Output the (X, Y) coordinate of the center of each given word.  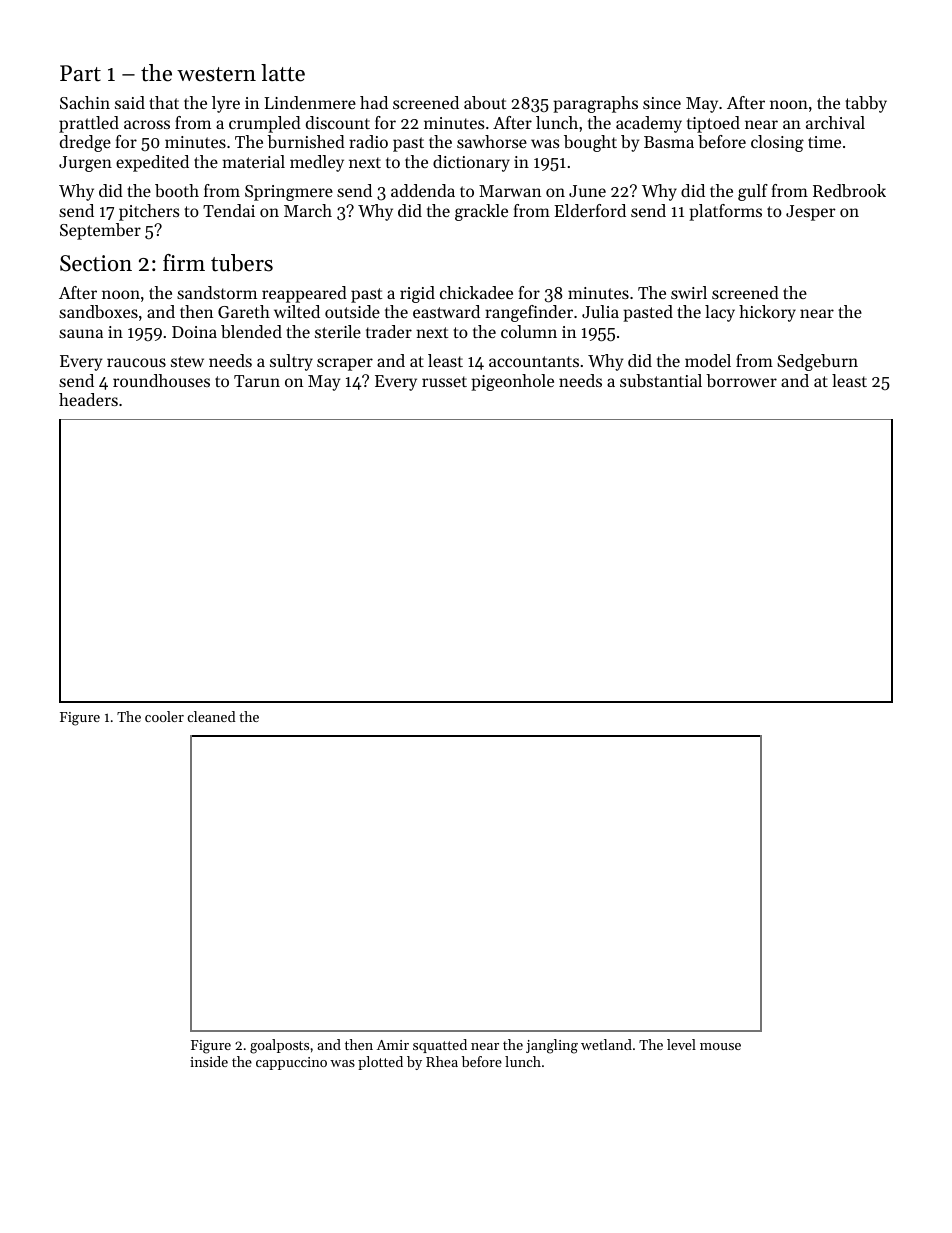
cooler (164, 716)
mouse (720, 1046)
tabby (866, 104)
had (374, 102)
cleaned (212, 716)
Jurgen (85, 164)
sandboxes (98, 311)
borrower (741, 380)
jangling (552, 1046)
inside (209, 1061)
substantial (661, 380)
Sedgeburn (817, 362)
